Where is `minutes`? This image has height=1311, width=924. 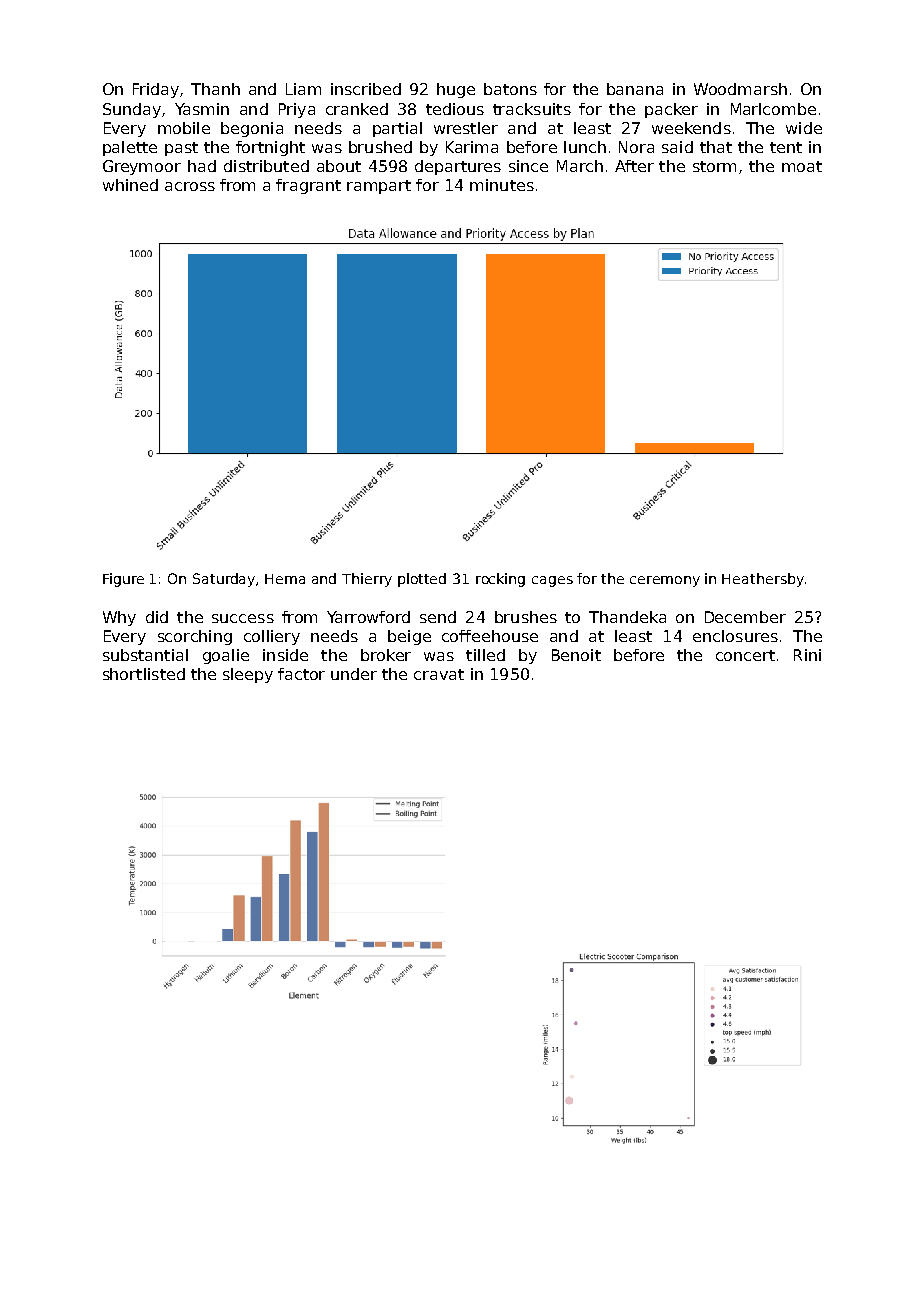
minutes is located at coordinates (502, 185).
